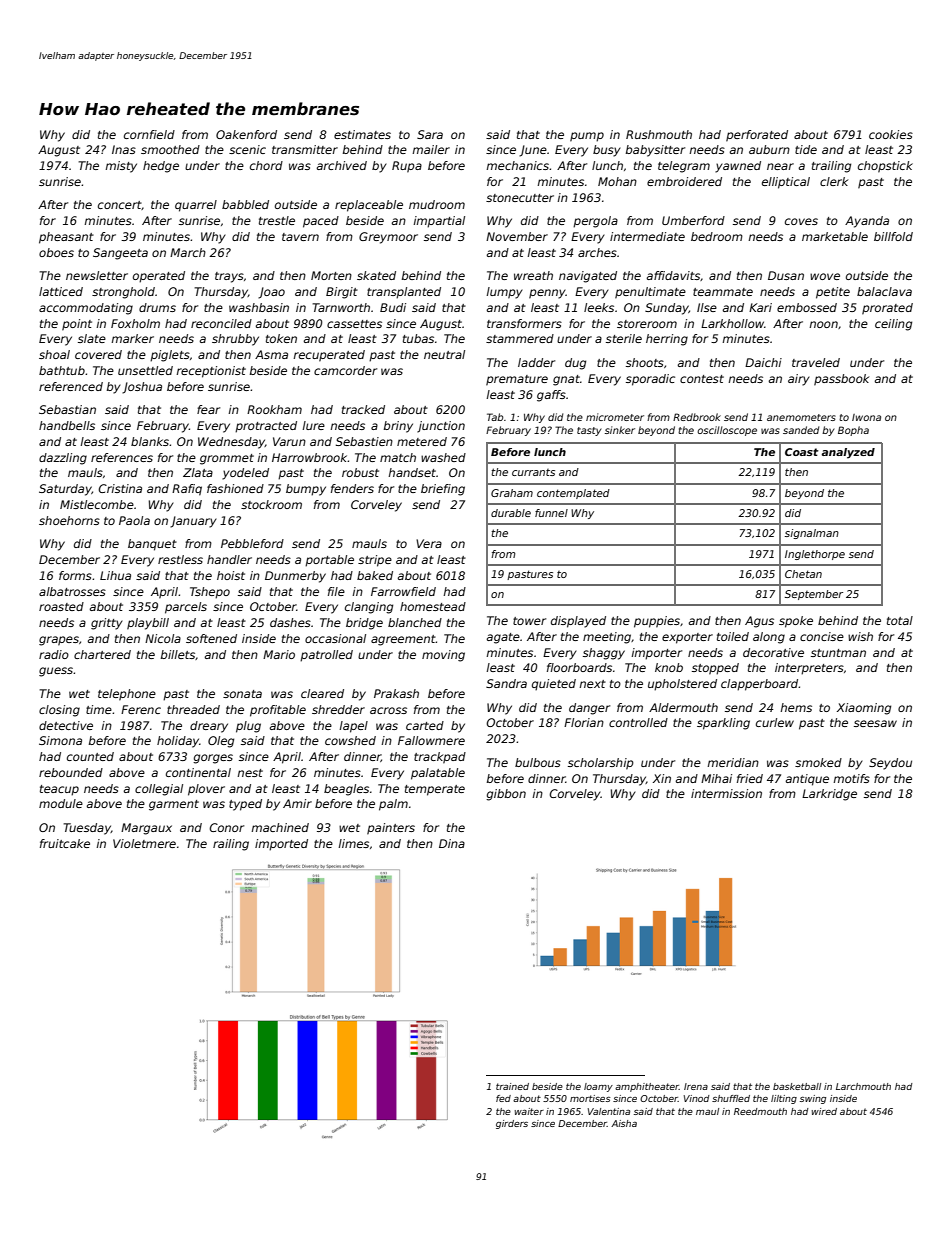  What do you see at coordinates (517, 165) in the document?
I see `mechanics` at bounding box center [517, 165].
